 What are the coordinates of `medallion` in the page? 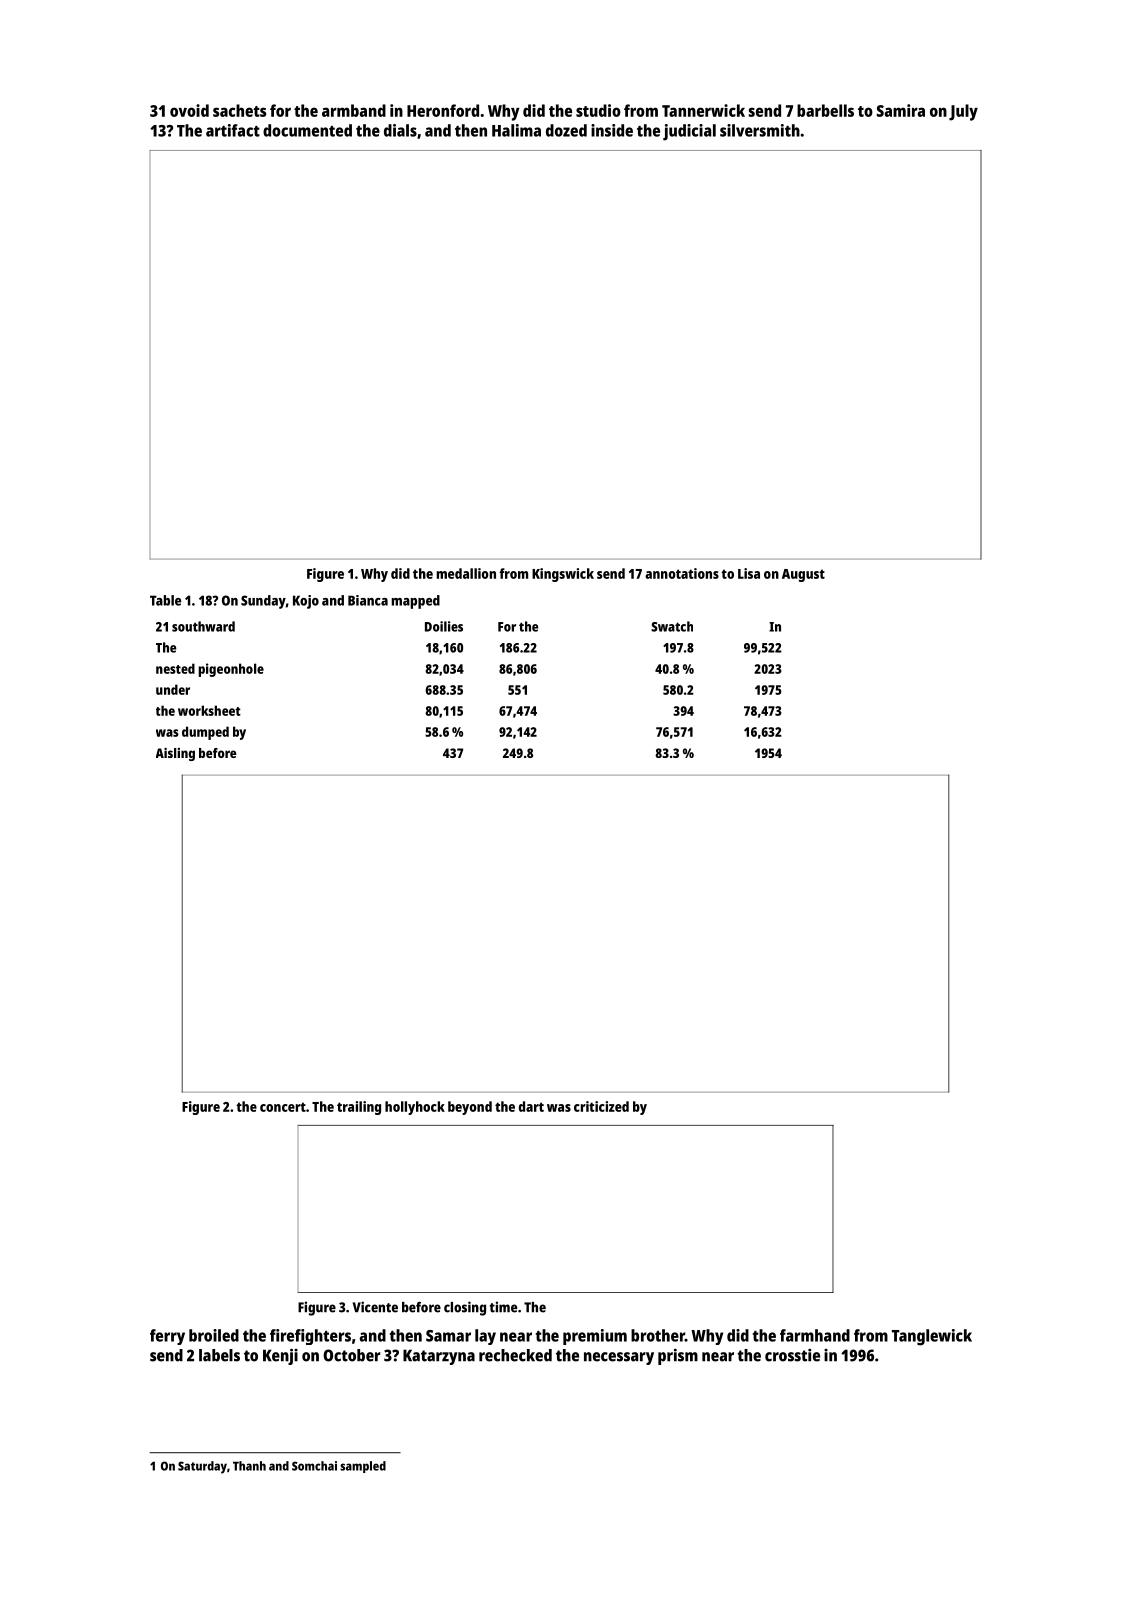 It's located at (466, 573).
